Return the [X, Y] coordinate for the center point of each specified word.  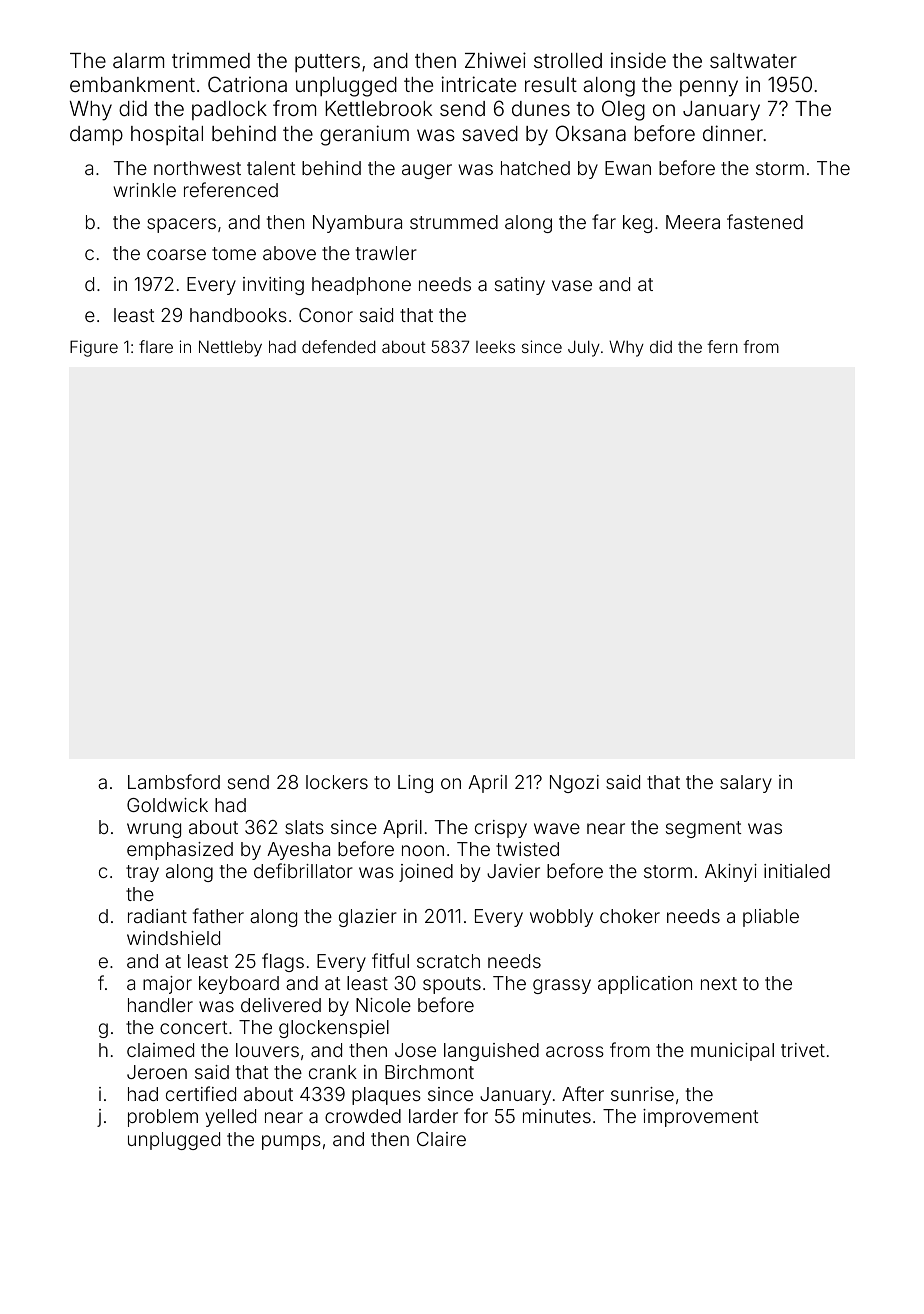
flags [283, 962]
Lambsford [174, 781]
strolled [568, 60]
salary [746, 784]
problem [163, 1118]
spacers [181, 225]
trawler [386, 253]
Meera [693, 222]
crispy [501, 829]
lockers [337, 782]
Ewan [628, 168]
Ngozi [574, 784]
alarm [138, 60]
